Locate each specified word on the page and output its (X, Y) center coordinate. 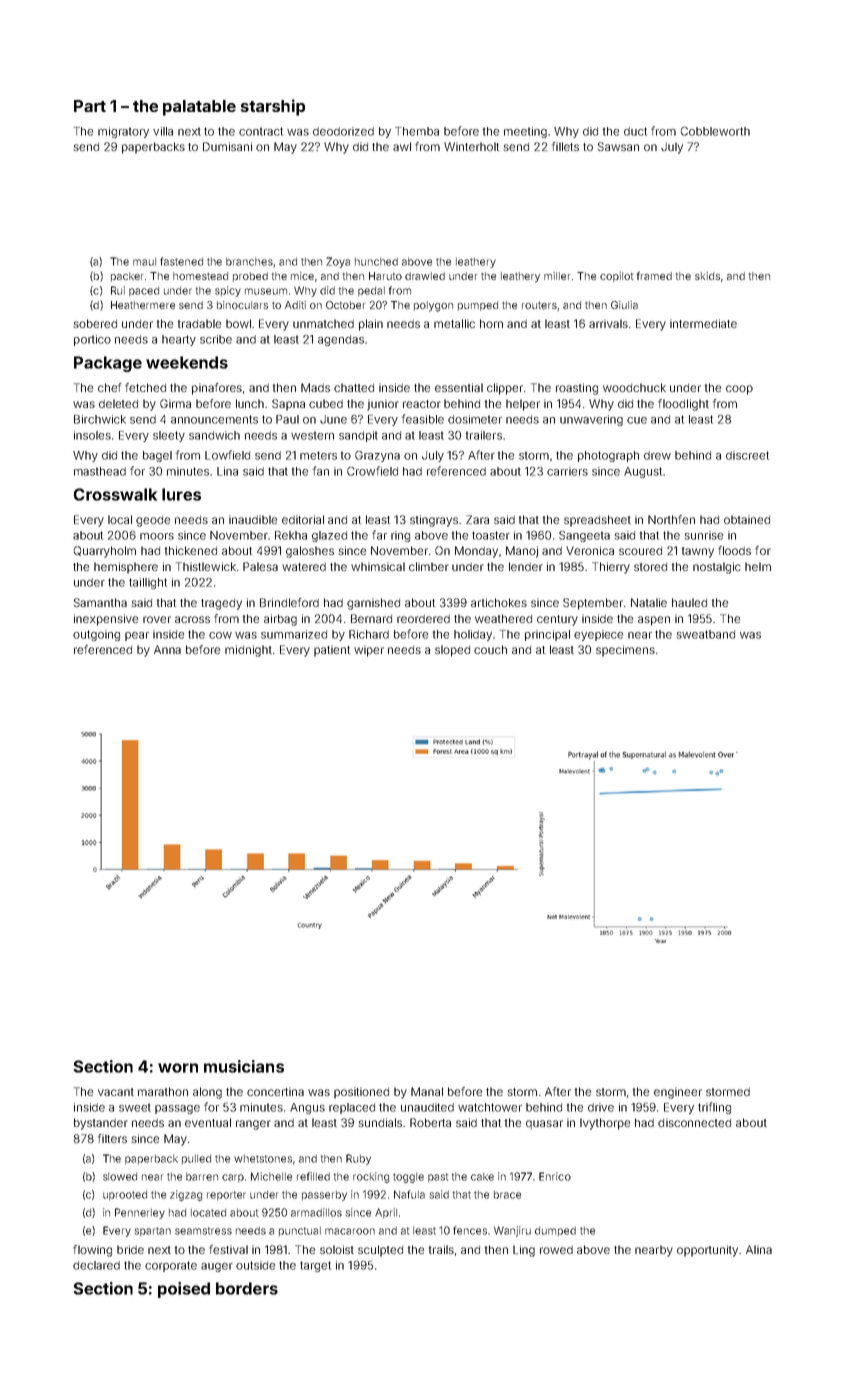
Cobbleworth (715, 131)
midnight (248, 651)
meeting (525, 132)
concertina (275, 1091)
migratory (123, 132)
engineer (678, 1093)
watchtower (490, 1107)
